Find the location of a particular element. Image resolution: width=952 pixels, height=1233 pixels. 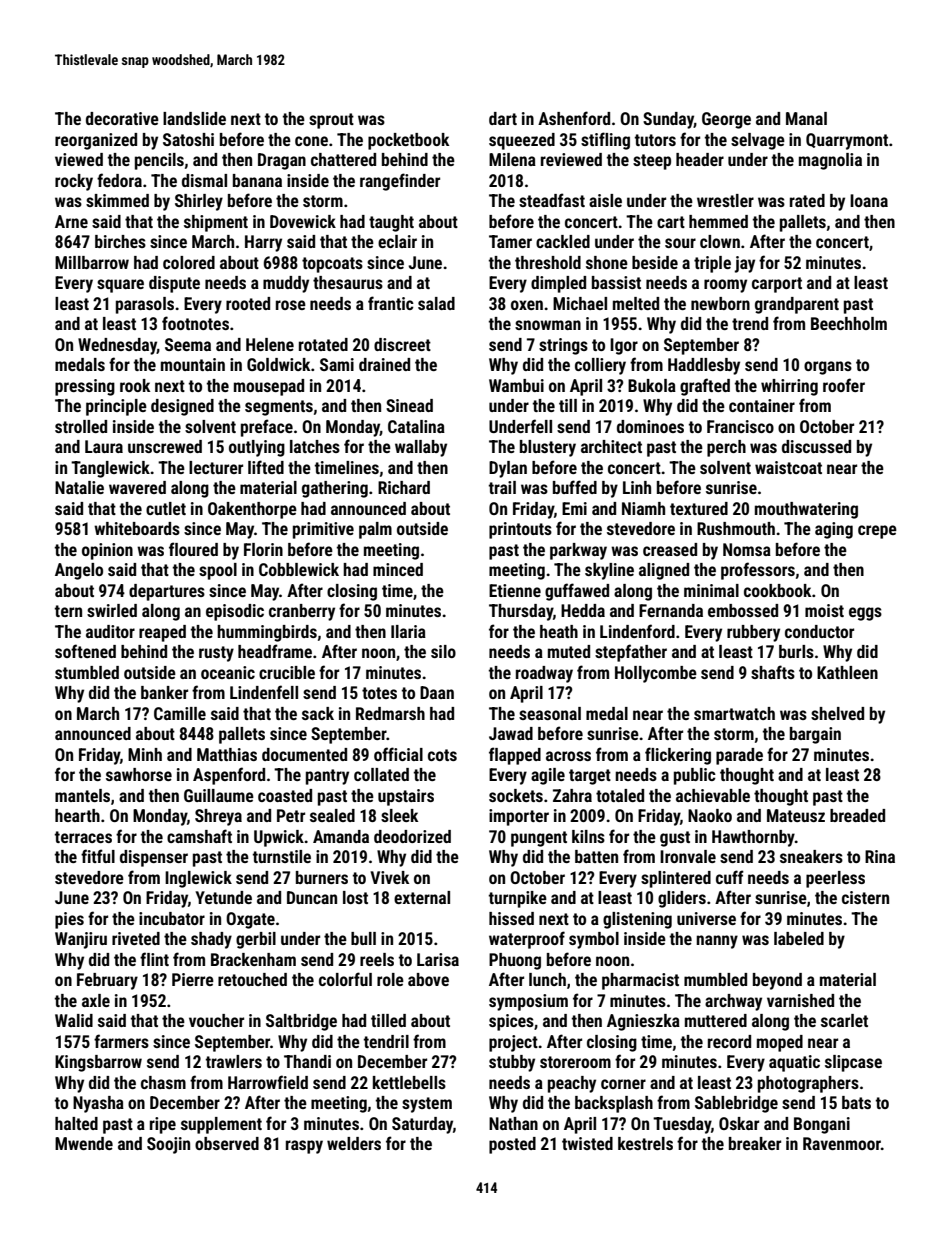

peerless is located at coordinates (835, 879).
